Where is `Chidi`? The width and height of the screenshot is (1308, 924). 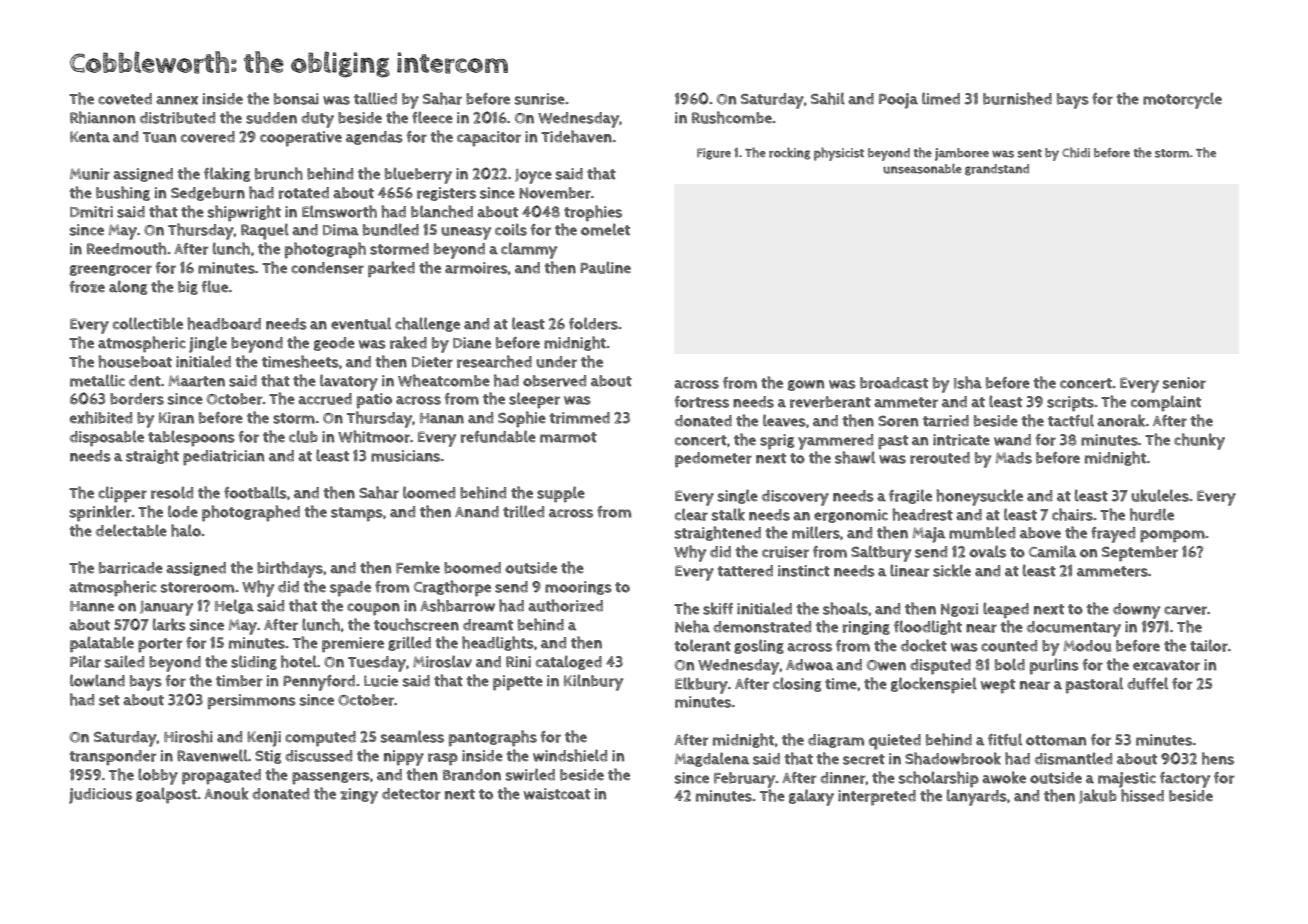
Chidi is located at coordinates (1076, 152).
